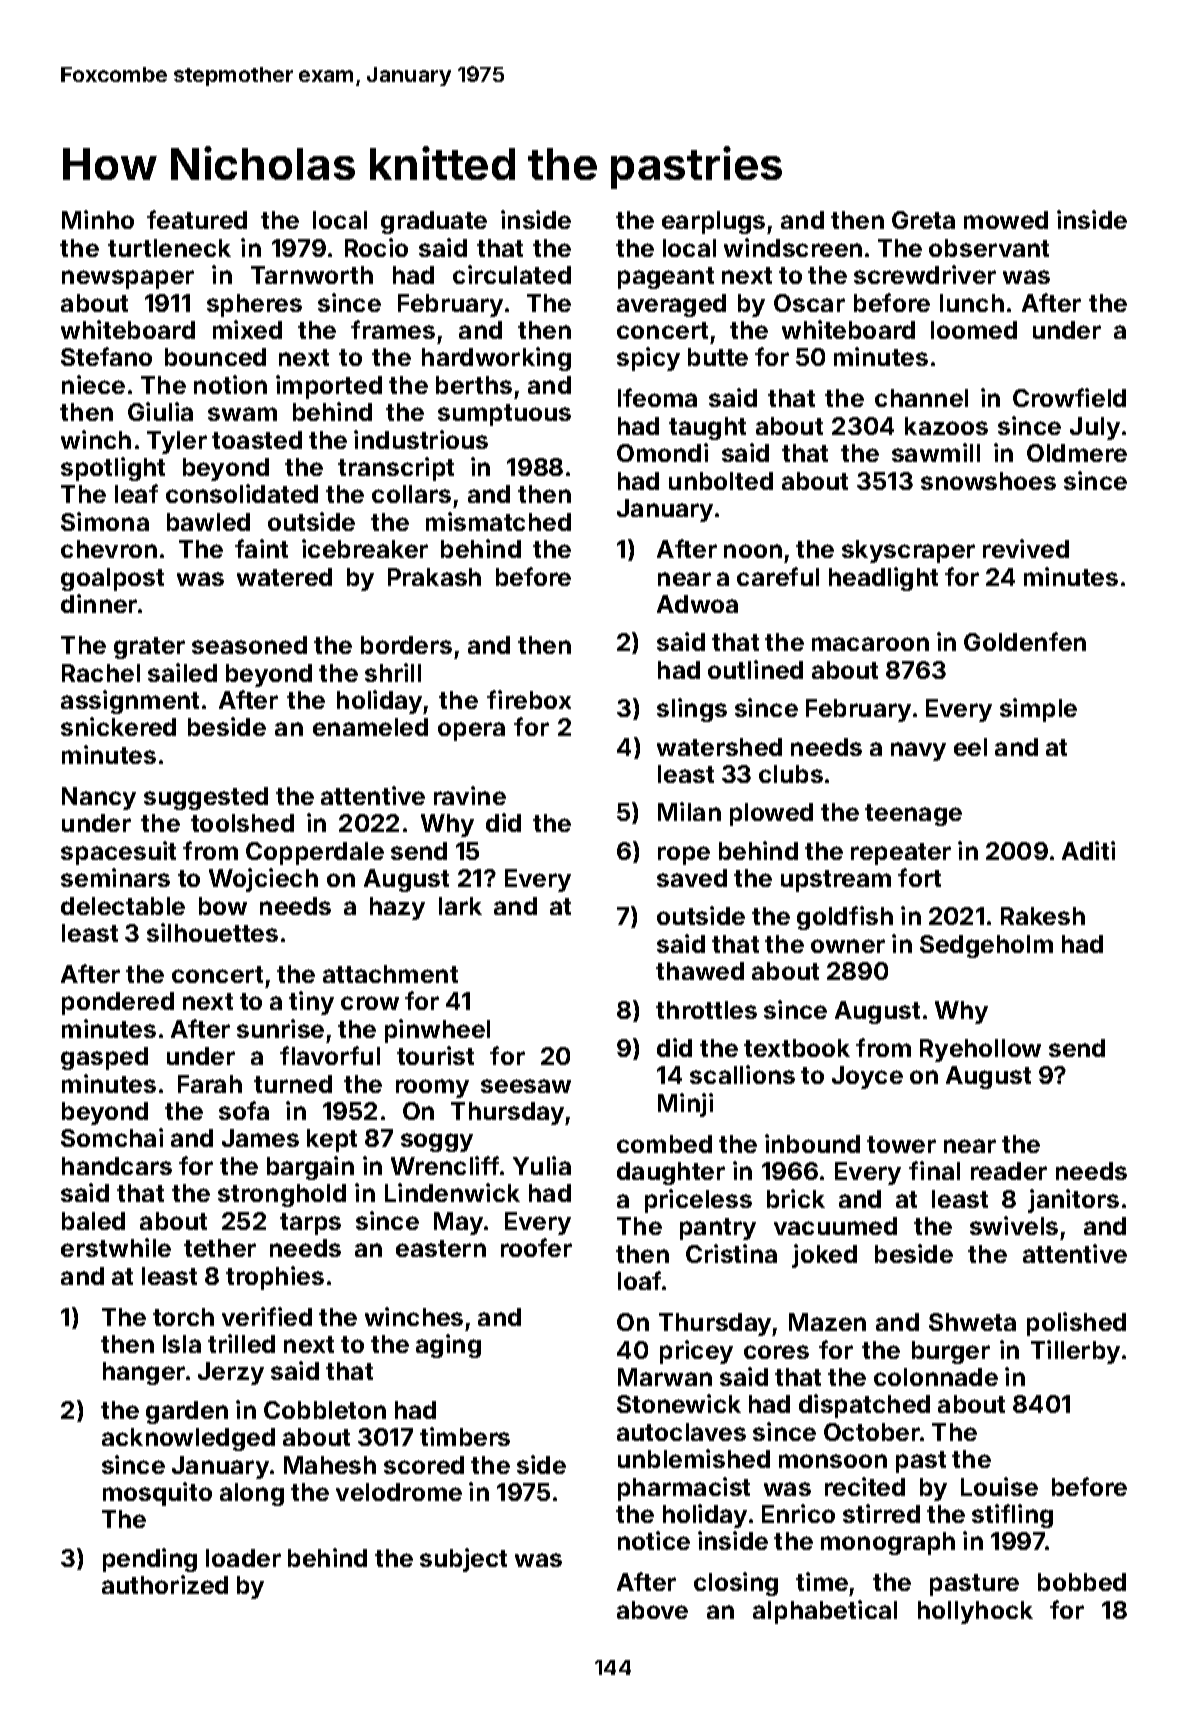  What do you see at coordinates (921, 398) in the document?
I see `channel` at bounding box center [921, 398].
